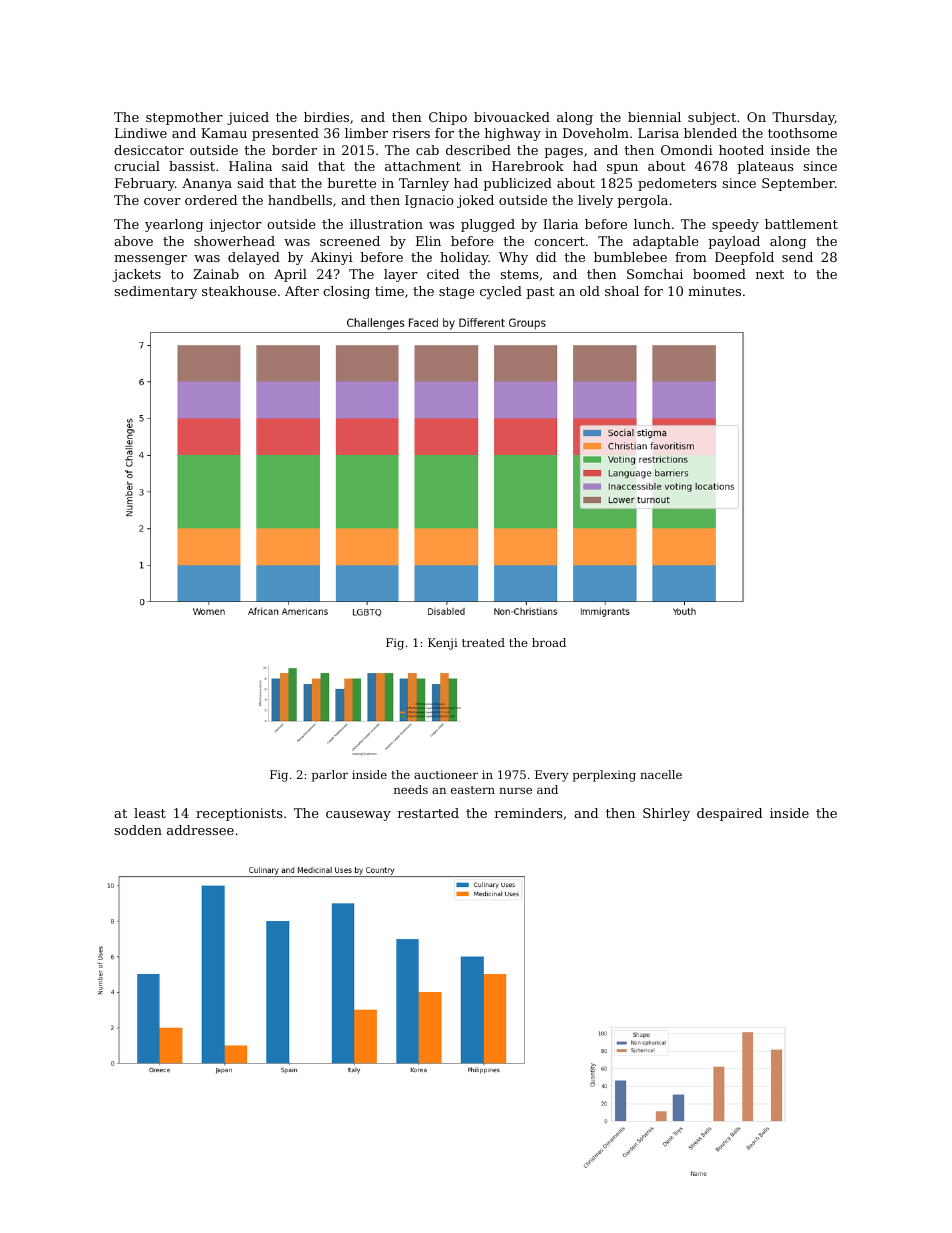 The image size is (952, 1233). Describe the element at coordinates (483, 642) in the screenshot. I see `treated` at that location.
